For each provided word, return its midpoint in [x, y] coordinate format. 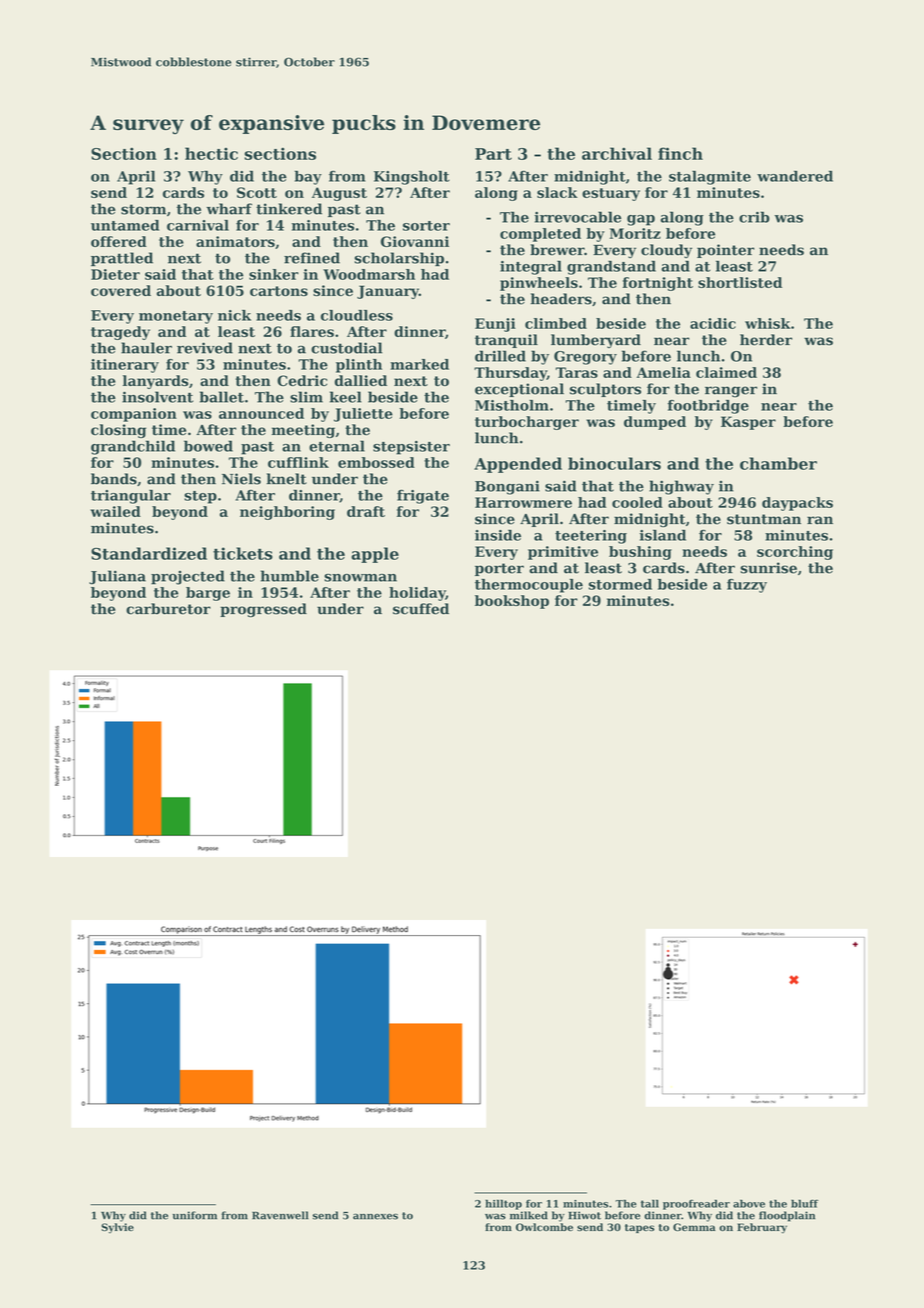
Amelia [663, 372]
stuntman [764, 519]
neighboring [287, 513]
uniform [195, 1215]
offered [119, 241]
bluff [805, 1203]
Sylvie [117, 1228]
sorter [426, 226]
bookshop [512, 602]
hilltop [503, 1204]
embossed [376, 462]
